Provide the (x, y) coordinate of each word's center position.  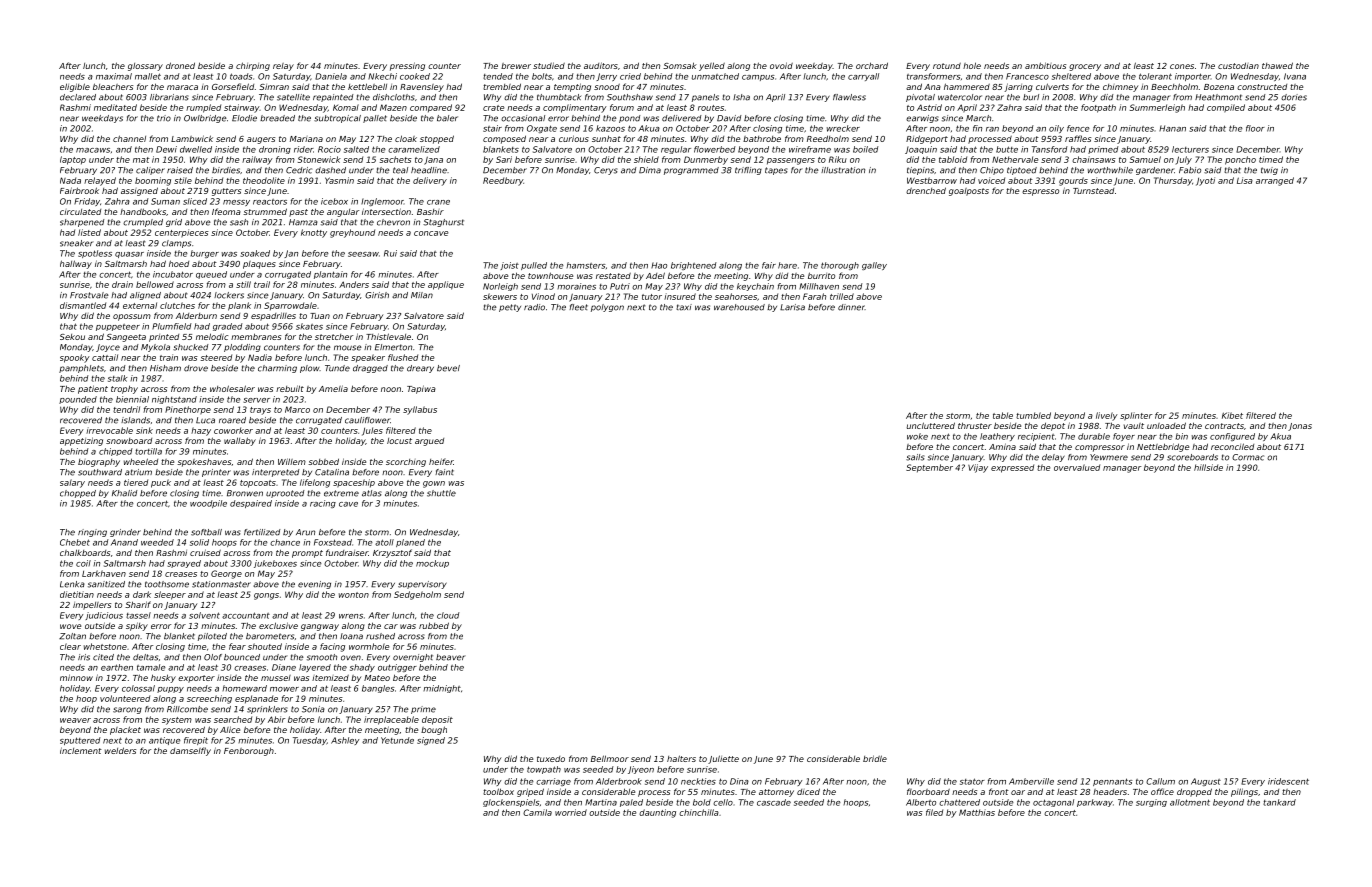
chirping (253, 66)
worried (571, 812)
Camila (537, 812)
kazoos (610, 128)
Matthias (977, 812)
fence (1078, 128)
